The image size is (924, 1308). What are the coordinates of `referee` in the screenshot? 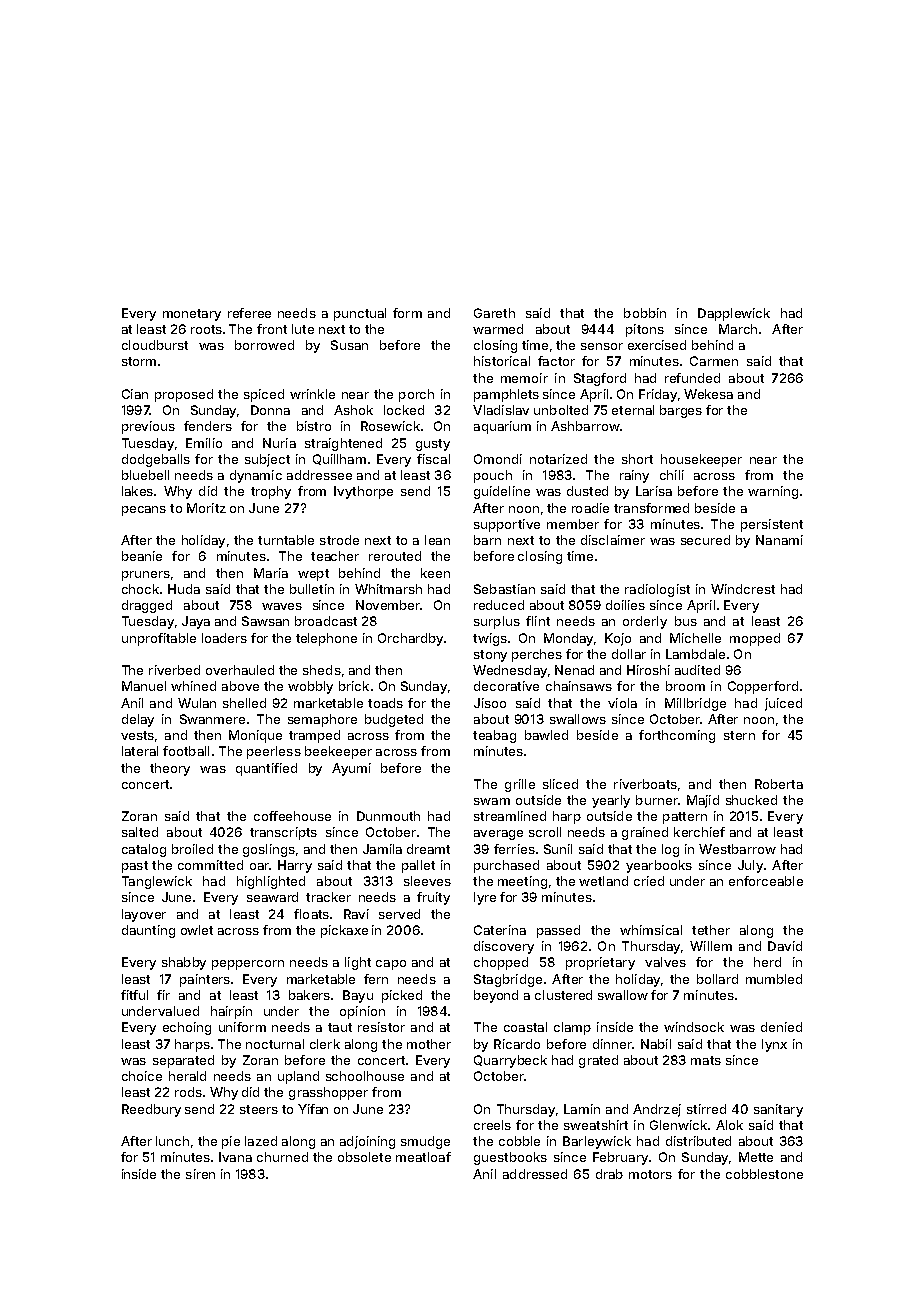 It's located at (249, 313).
